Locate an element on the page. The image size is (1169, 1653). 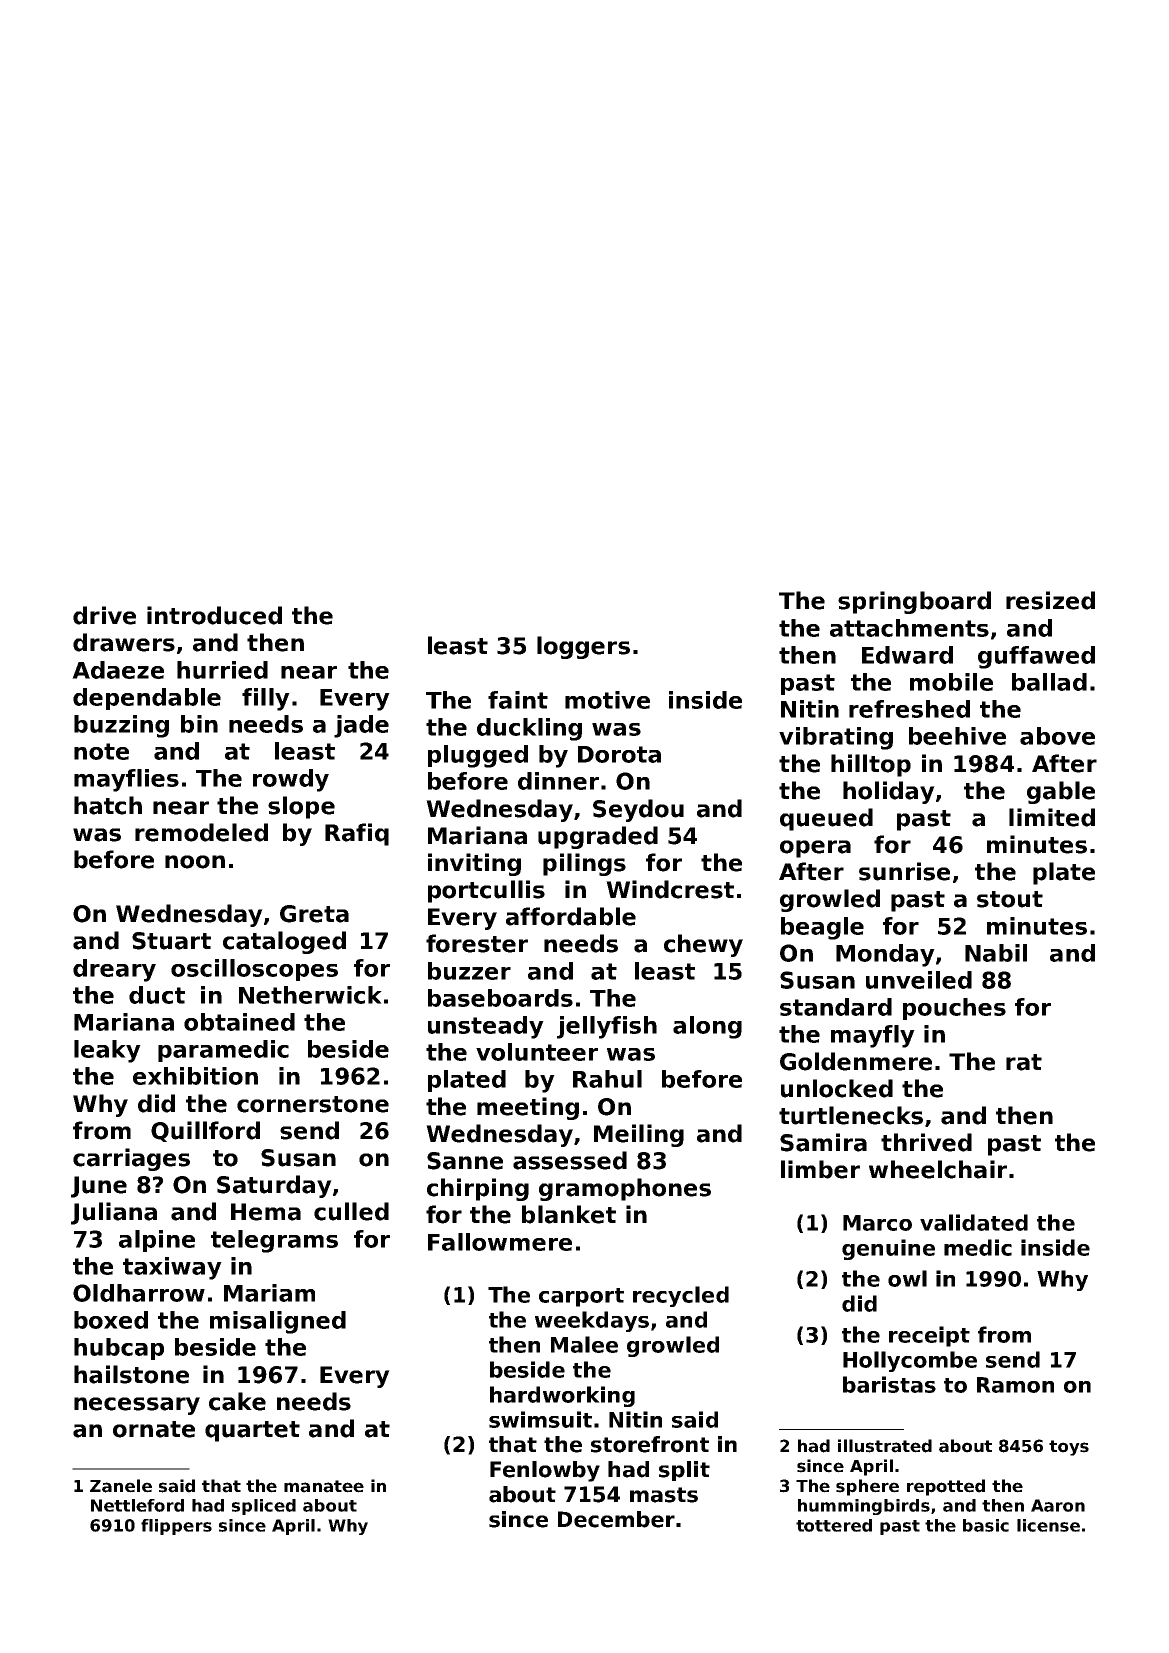
December is located at coordinates (616, 1519).
